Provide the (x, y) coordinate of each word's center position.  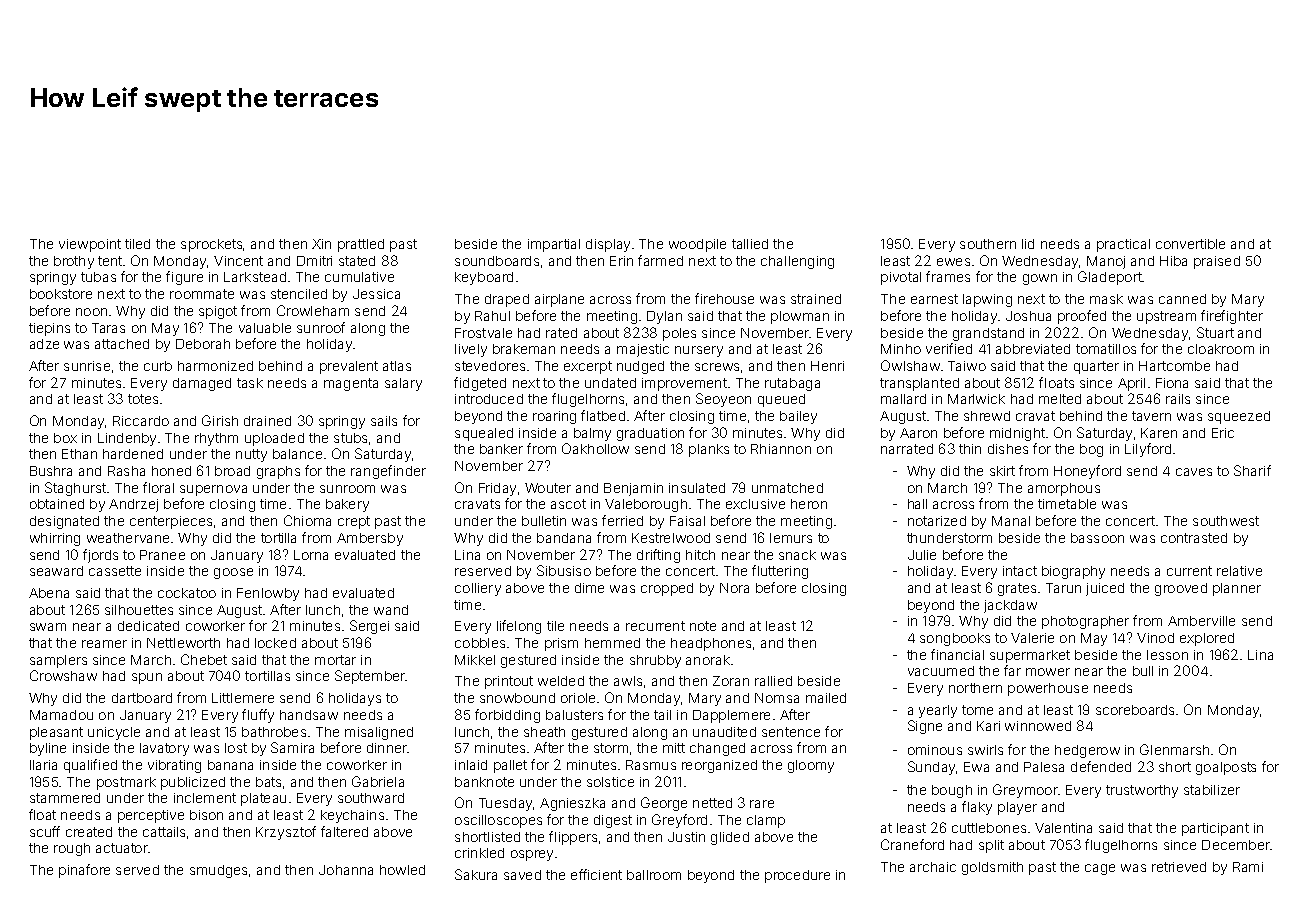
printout (509, 682)
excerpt (588, 367)
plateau (263, 799)
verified (949, 348)
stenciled (299, 294)
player (1017, 808)
